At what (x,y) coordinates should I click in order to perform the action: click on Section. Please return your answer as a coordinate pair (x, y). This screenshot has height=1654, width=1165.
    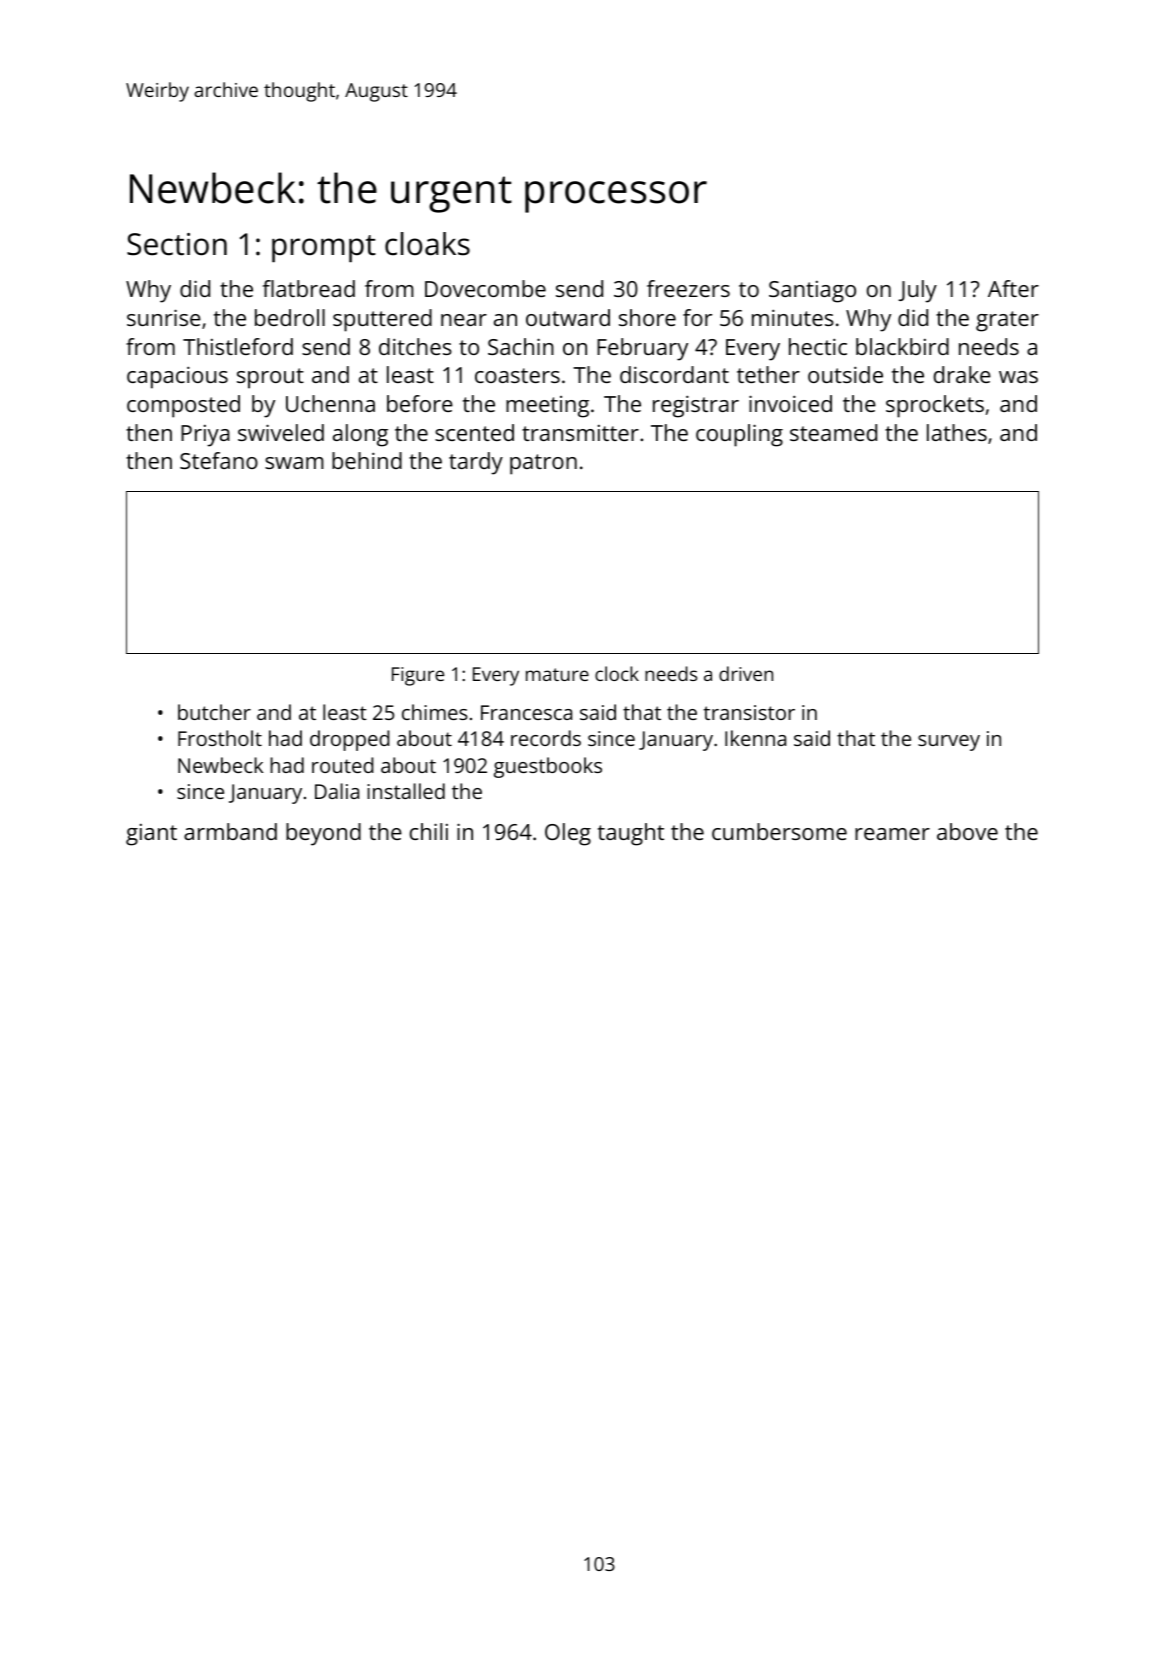
    Looking at the image, I should click on (177, 244).
